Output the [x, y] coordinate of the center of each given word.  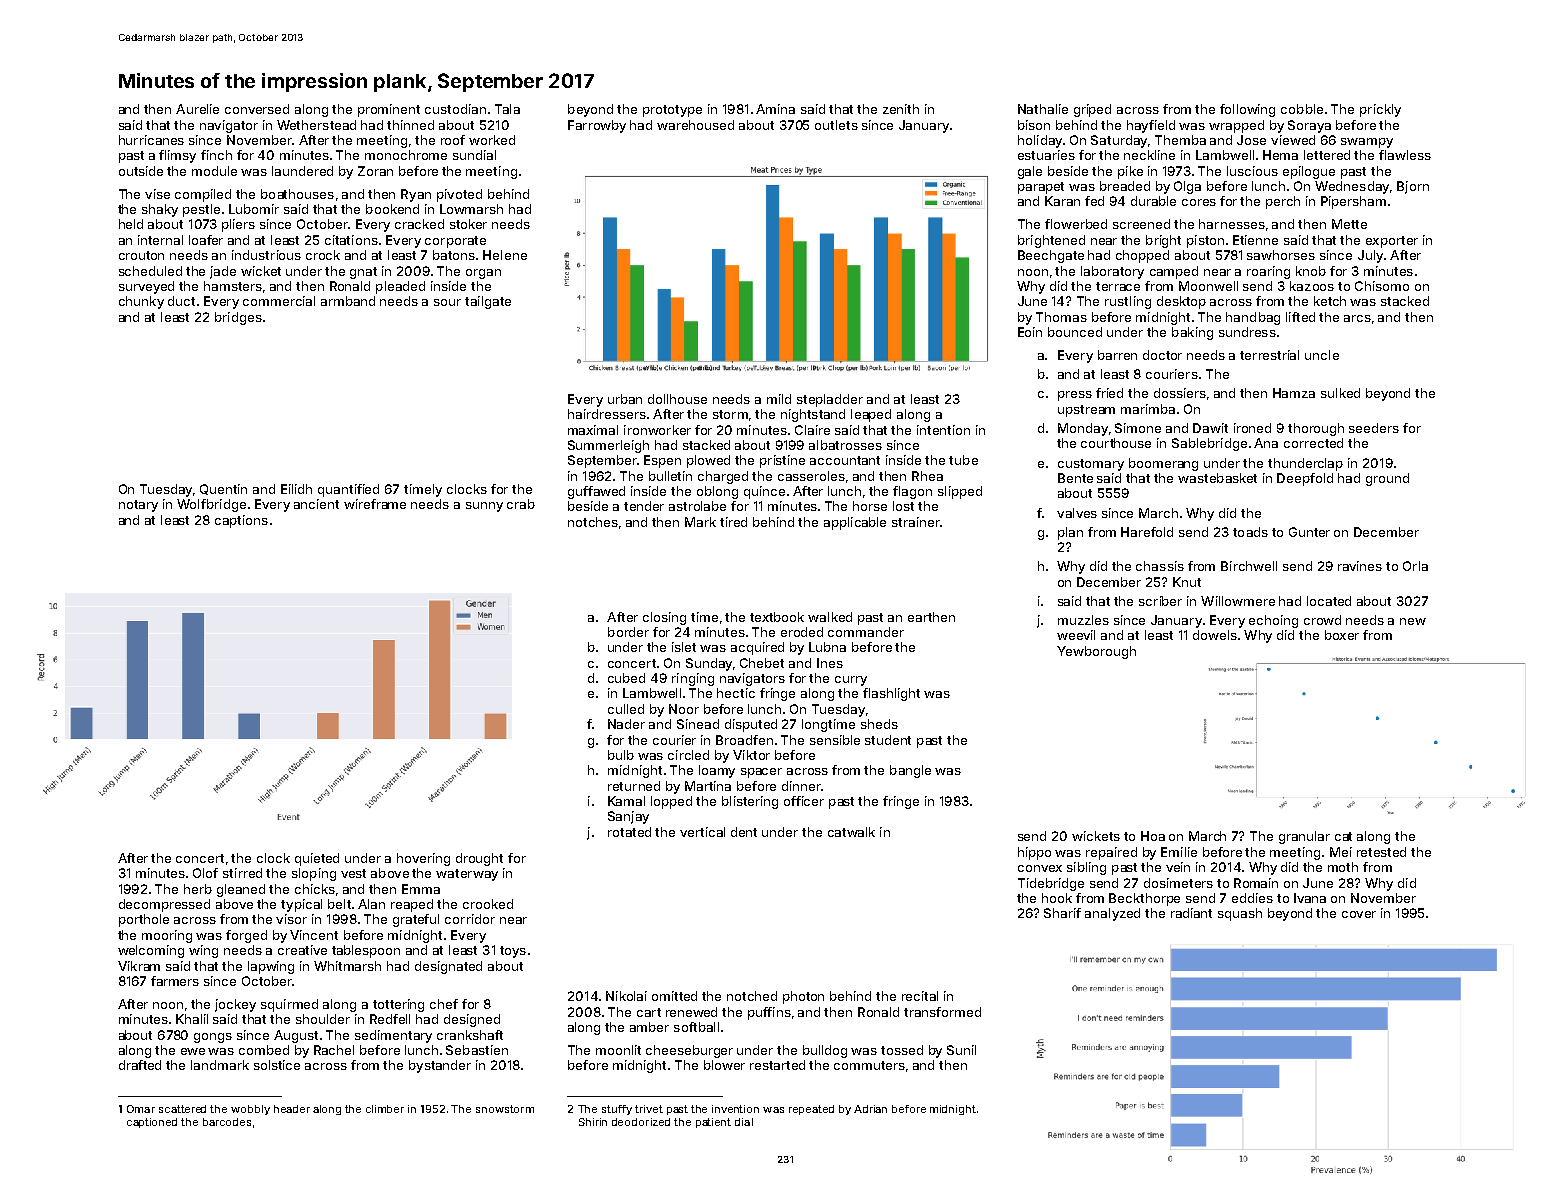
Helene [505, 255]
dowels [1215, 635]
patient [713, 1123]
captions [241, 521]
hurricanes [151, 140]
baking [1192, 333]
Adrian [870, 1109]
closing [664, 618]
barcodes [227, 1122]
